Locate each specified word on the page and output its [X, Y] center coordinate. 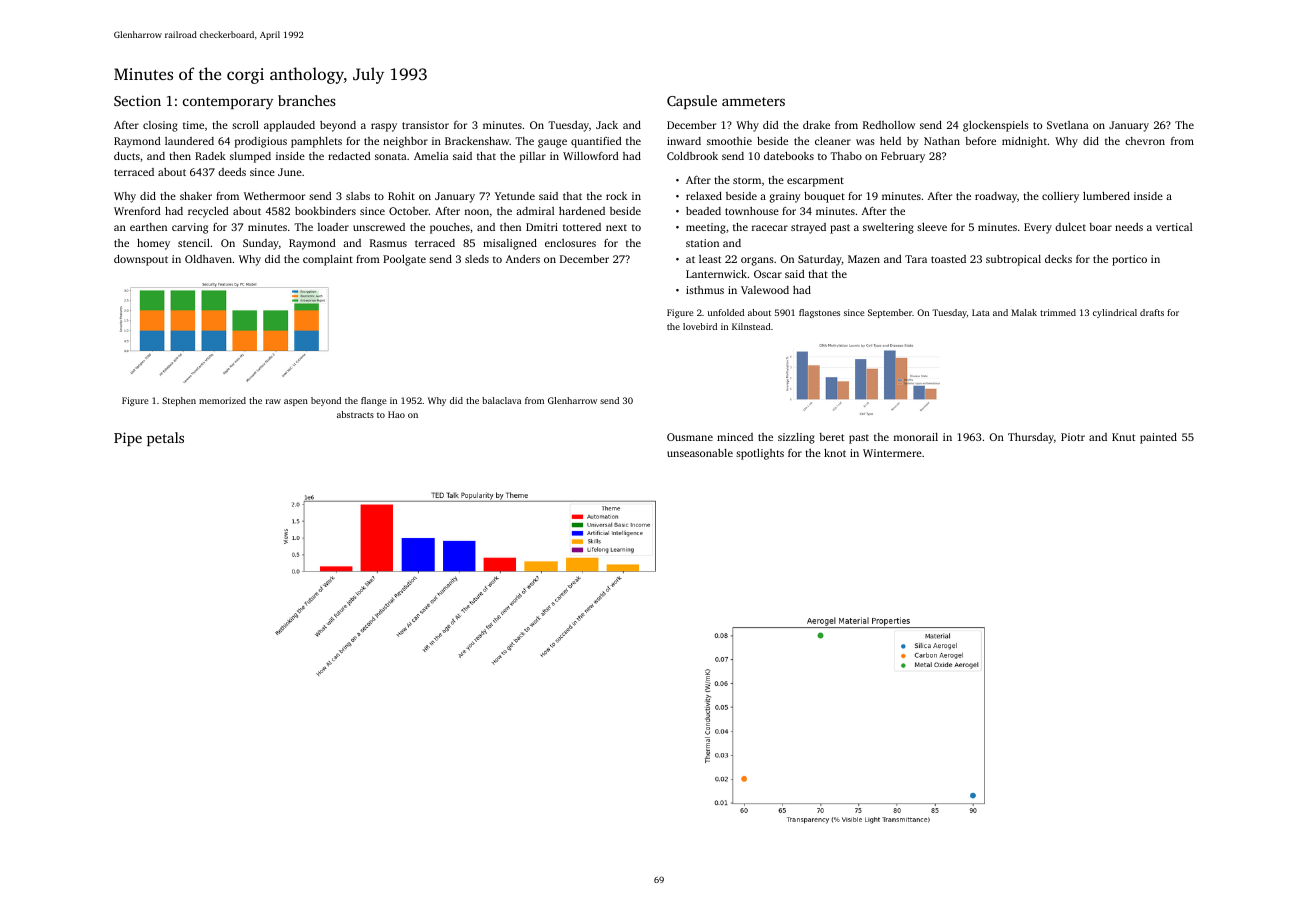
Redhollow [889, 125]
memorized [222, 400]
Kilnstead [751, 326]
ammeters [753, 101]
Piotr [1073, 437]
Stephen [179, 401]
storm [747, 180]
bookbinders [325, 211]
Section [137, 100]
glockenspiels [996, 126]
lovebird [700, 326]
